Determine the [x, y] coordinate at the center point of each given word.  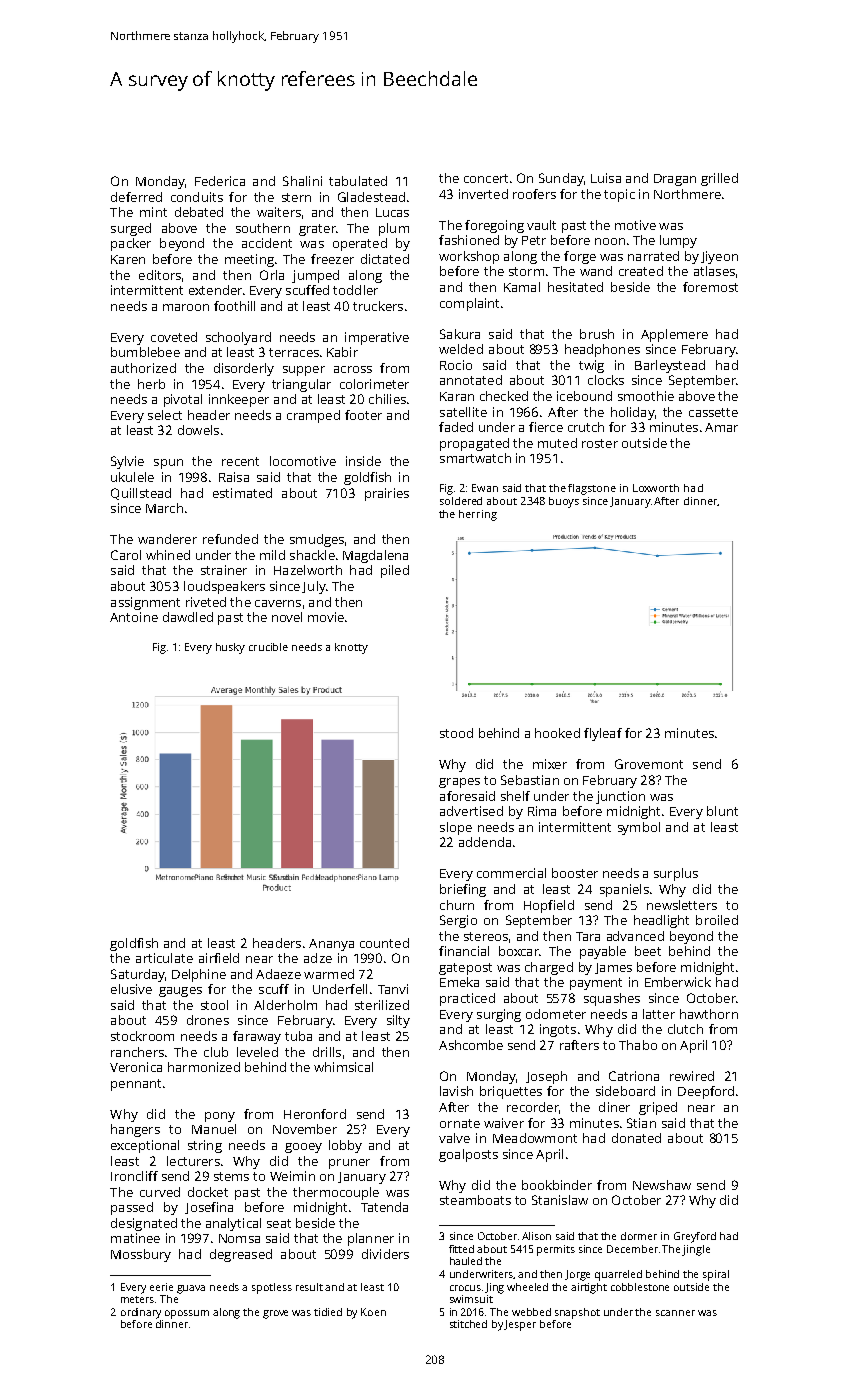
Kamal [522, 287]
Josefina [209, 1208]
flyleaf [603, 734]
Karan [457, 396]
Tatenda [384, 1207]
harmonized [204, 1067]
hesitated [575, 287]
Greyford [695, 1237]
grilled [719, 179]
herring [478, 515]
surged [131, 229]
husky [230, 648]
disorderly [244, 369]
